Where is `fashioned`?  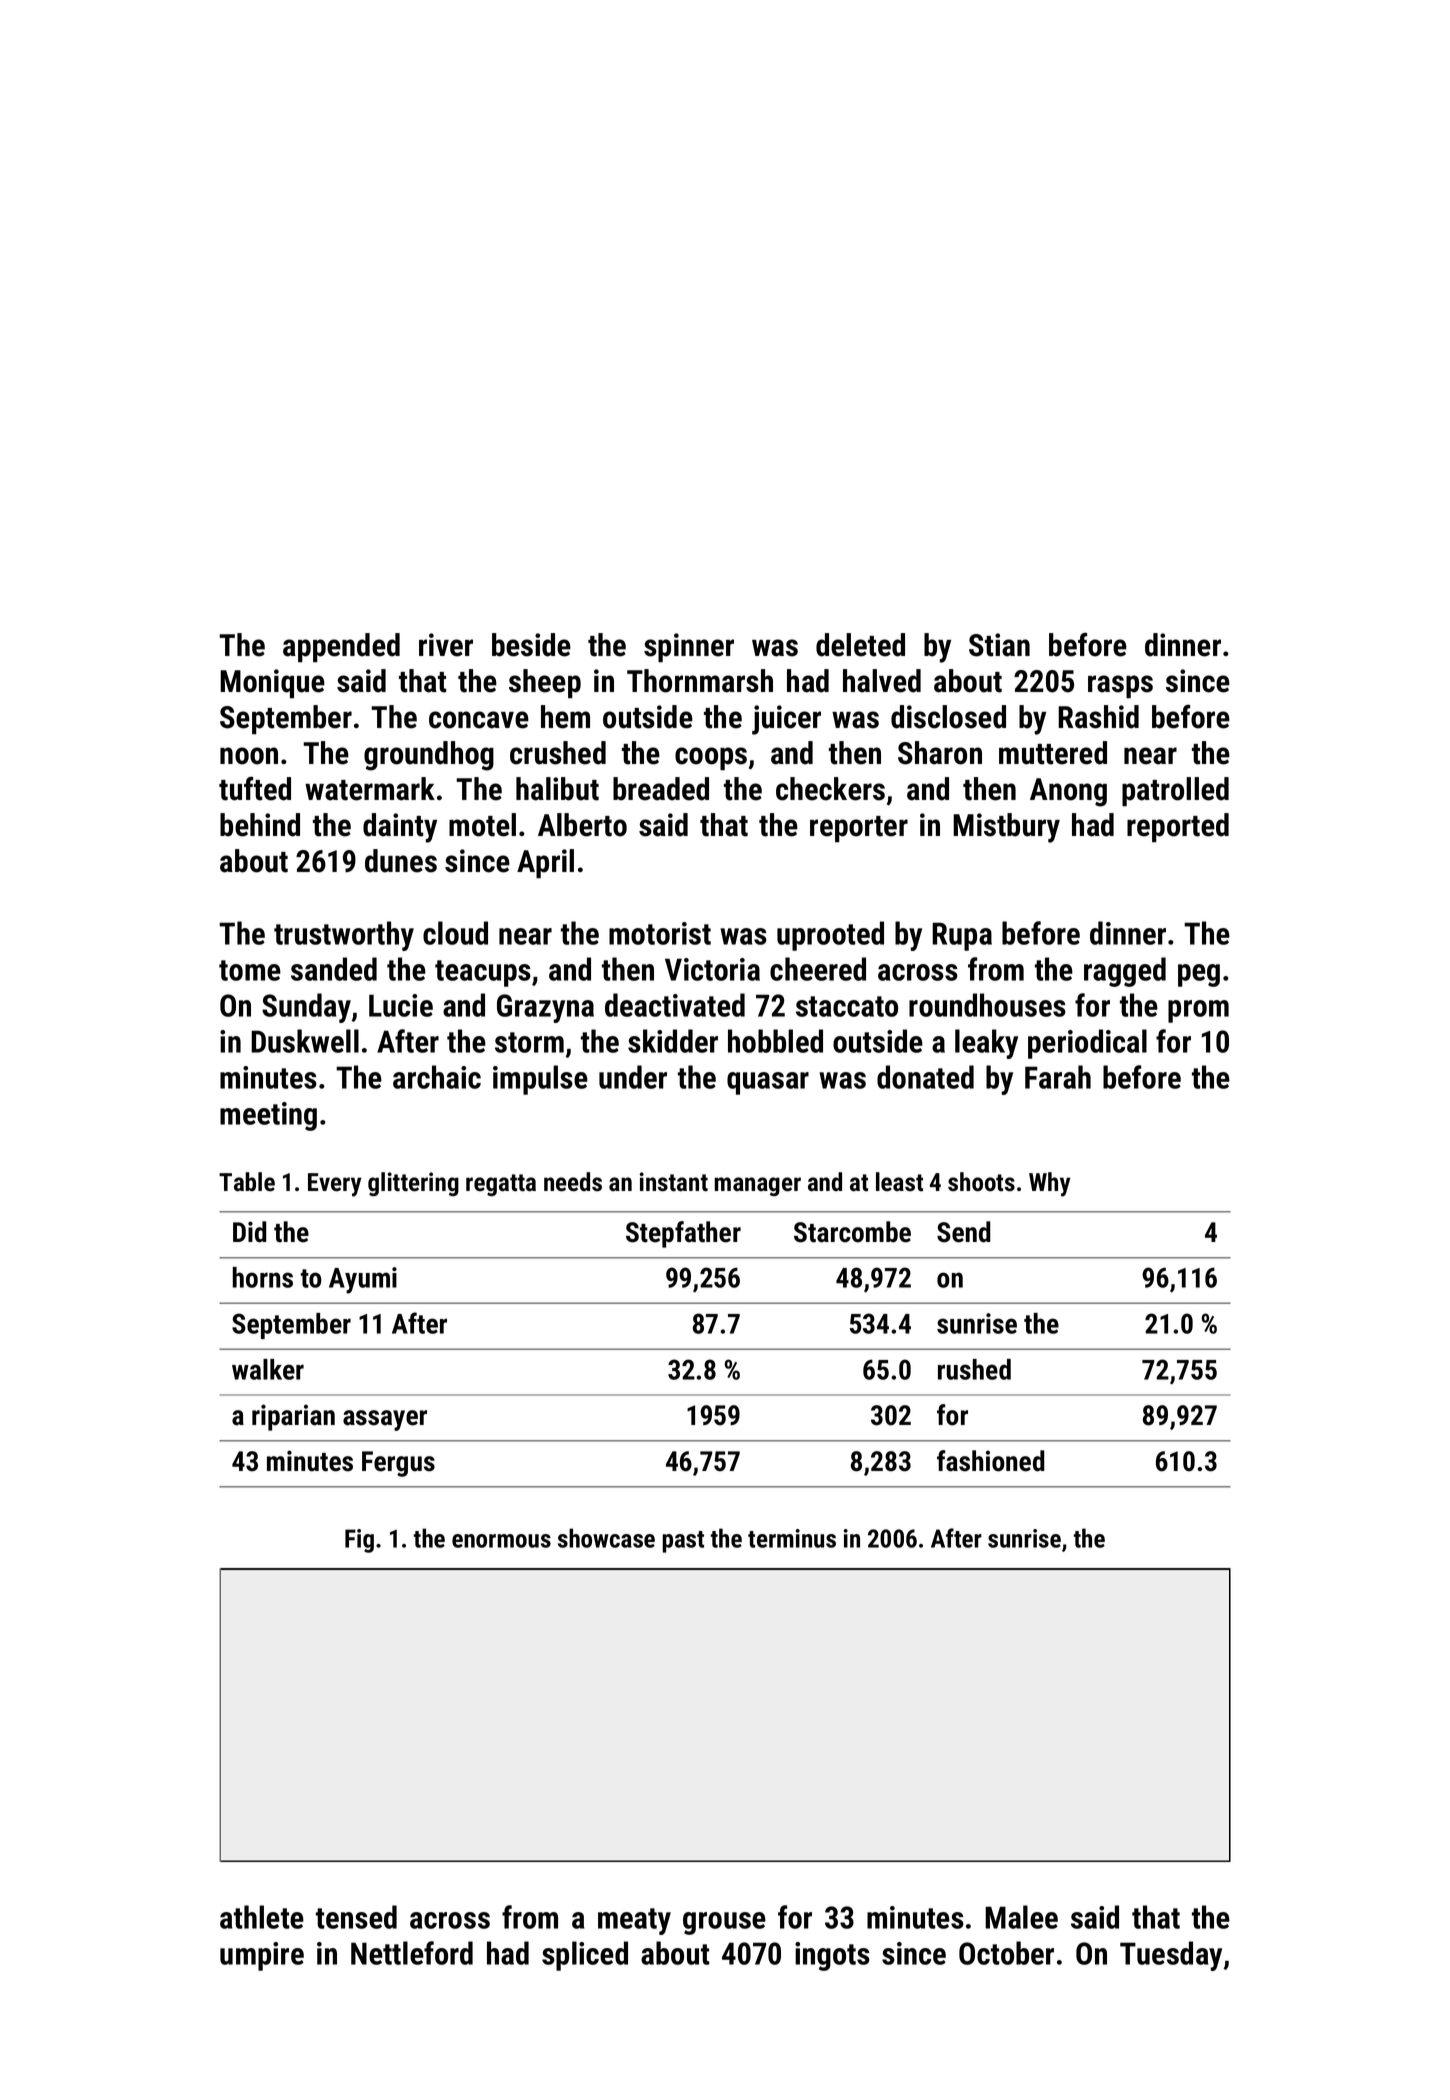 fashioned is located at coordinates (991, 1461).
